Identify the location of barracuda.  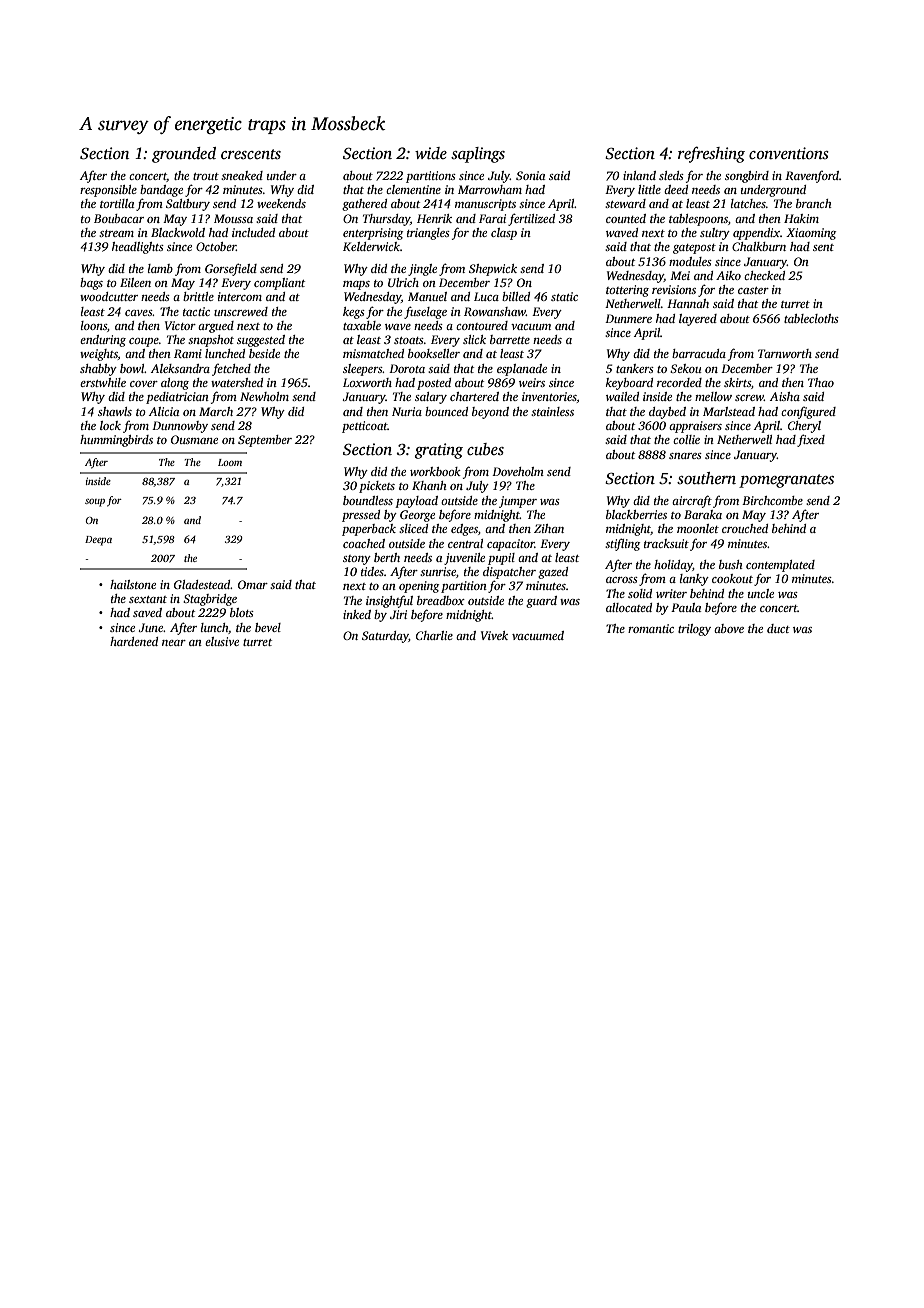
(699, 353).
